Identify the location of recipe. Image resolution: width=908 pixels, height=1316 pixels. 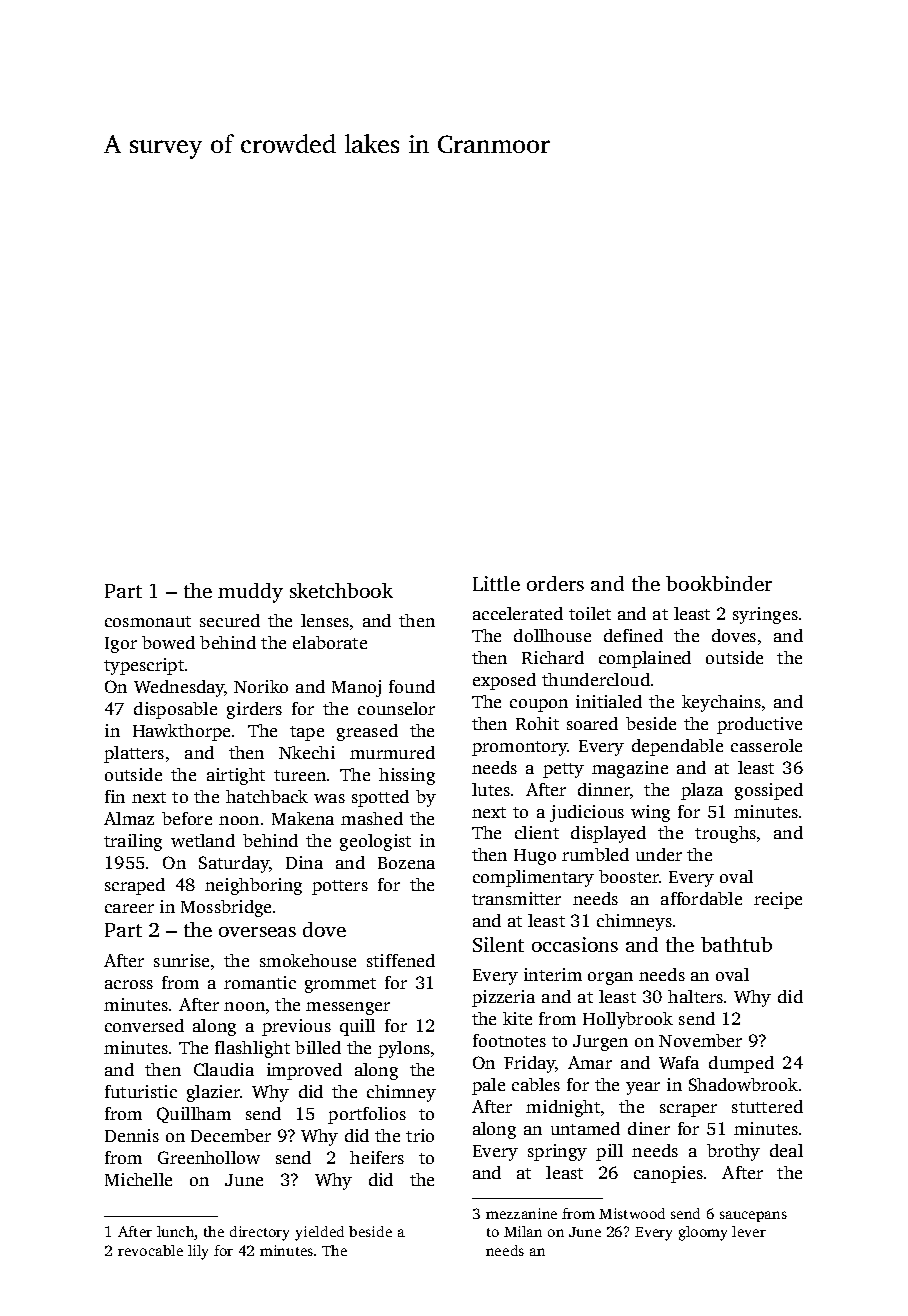
(778, 900).
